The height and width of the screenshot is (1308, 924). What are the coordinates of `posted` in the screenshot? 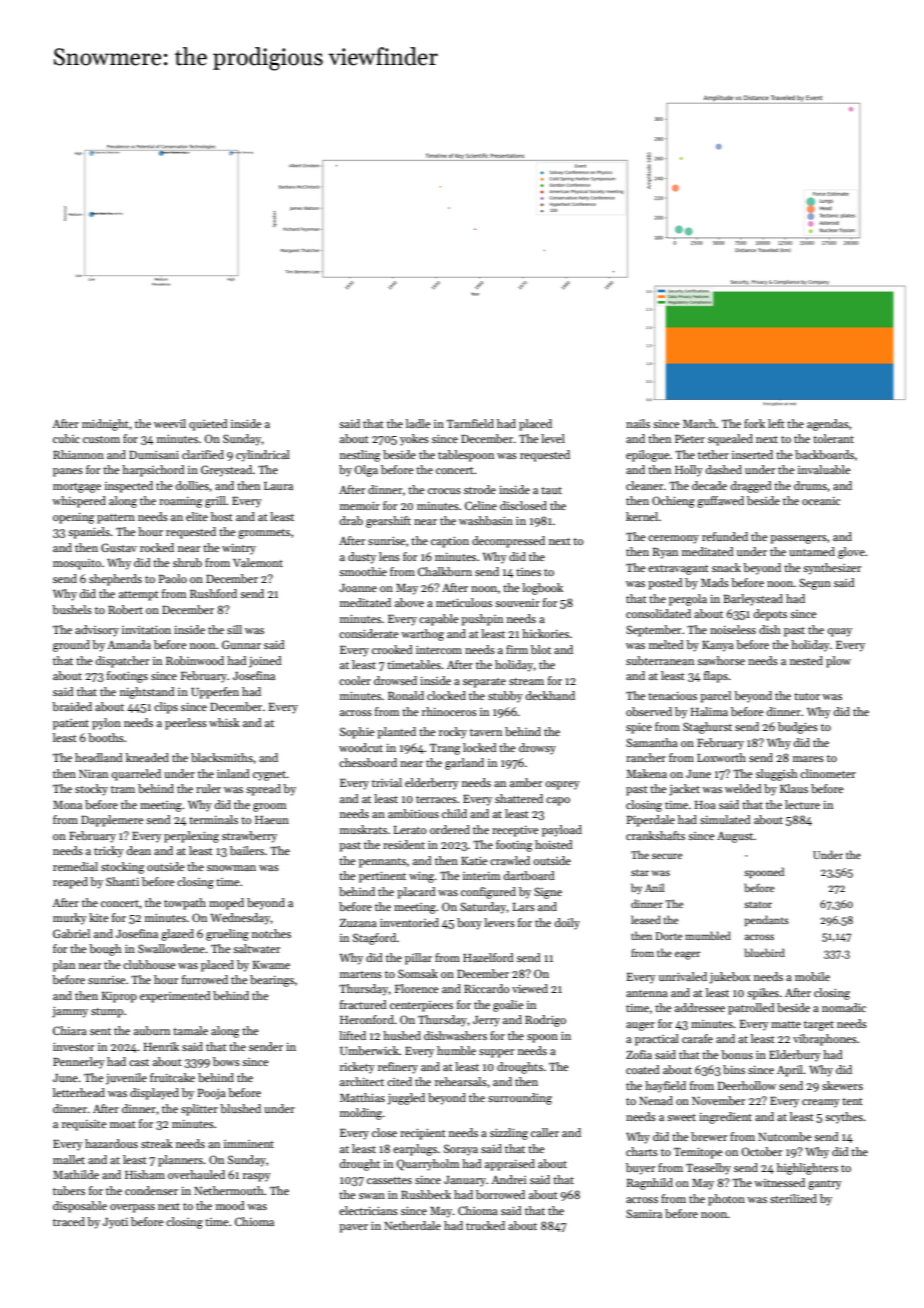 It's located at (665, 584).
